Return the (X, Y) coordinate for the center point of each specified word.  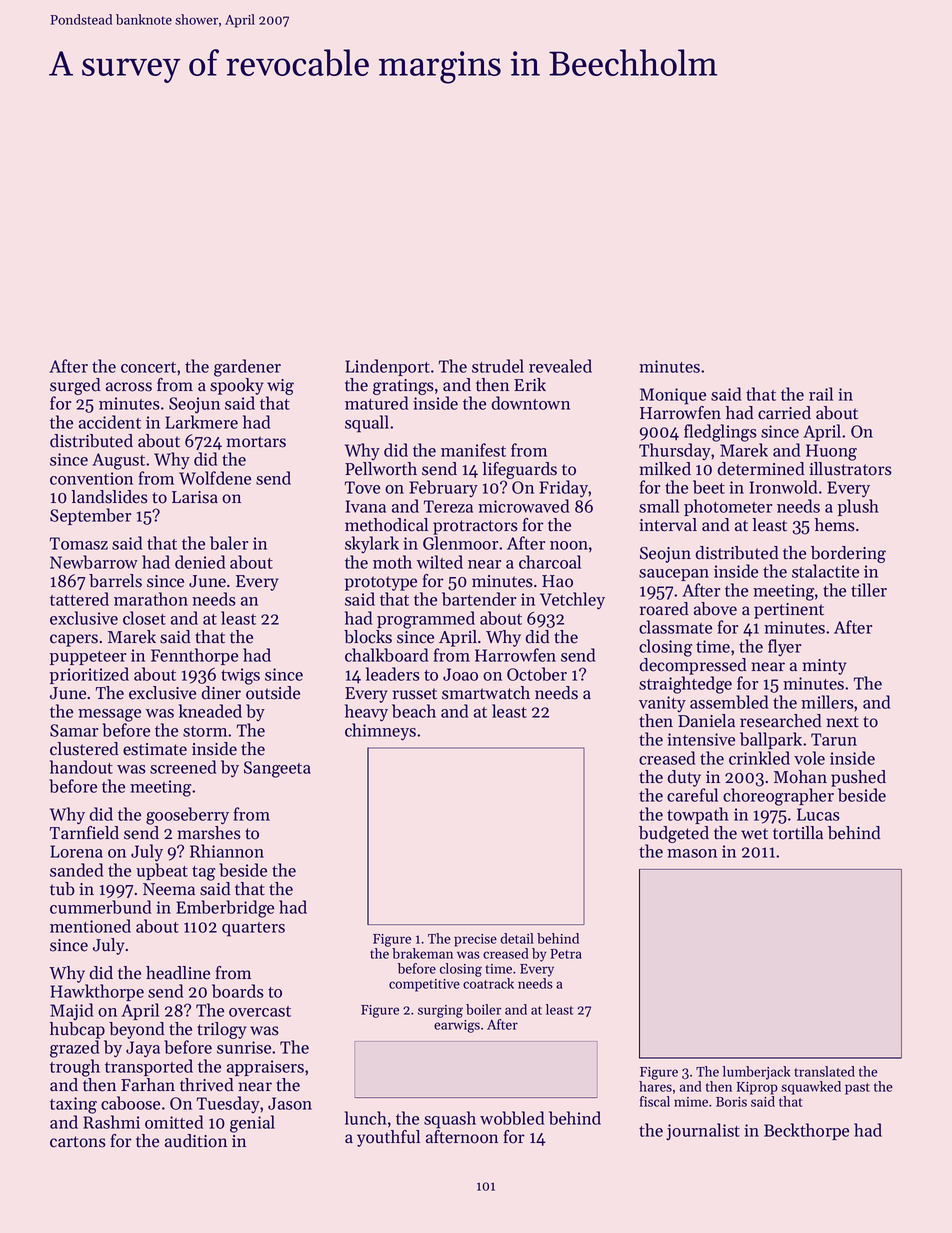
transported (149, 1067)
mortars (256, 442)
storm (205, 731)
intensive (701, 739)
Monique (673, 396)
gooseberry (187, 816)
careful (692, 795)
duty (684, 778)
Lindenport (387, 367)
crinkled (759, 758)
